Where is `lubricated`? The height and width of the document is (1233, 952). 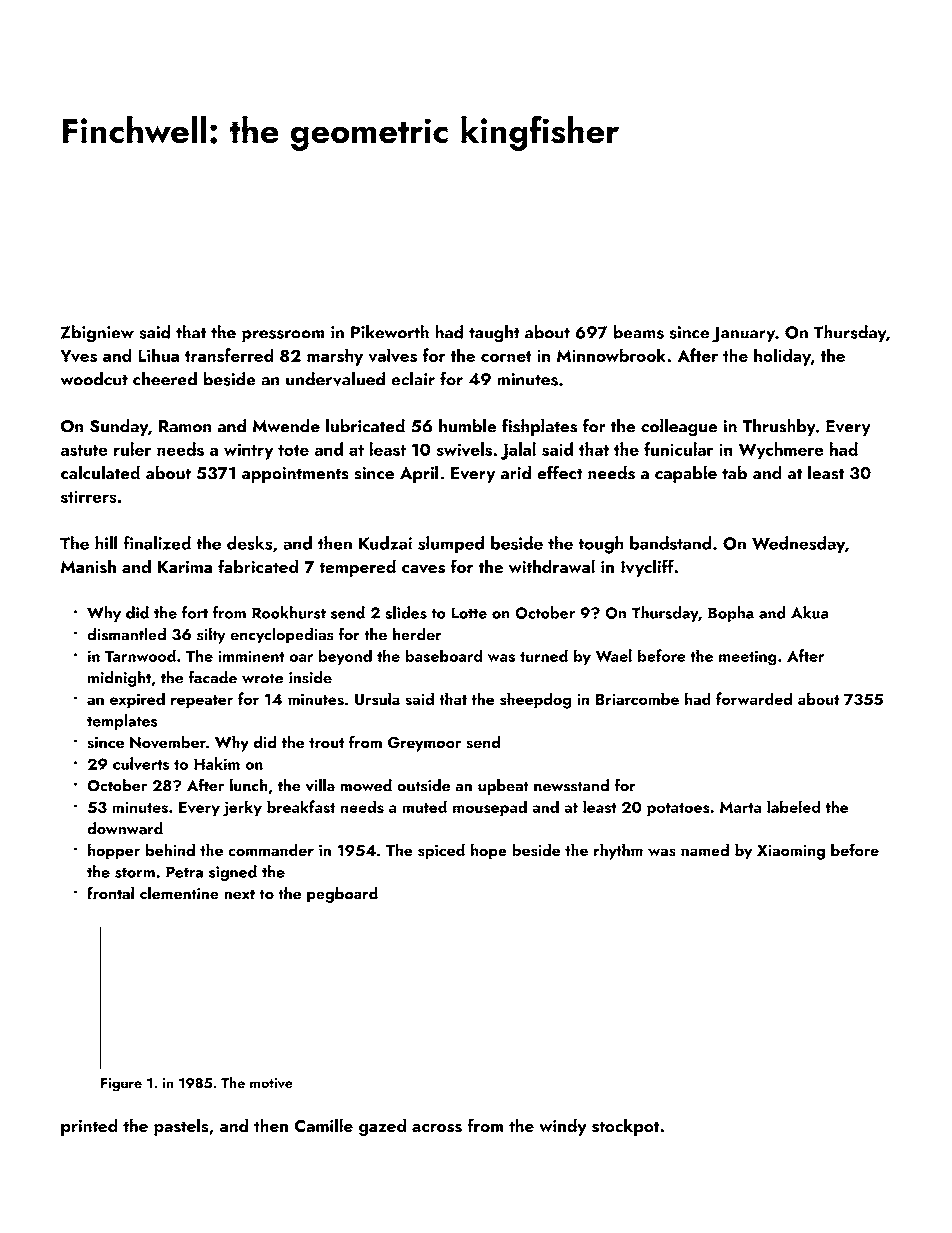 lubricated is located at coordinates (365, 425).
